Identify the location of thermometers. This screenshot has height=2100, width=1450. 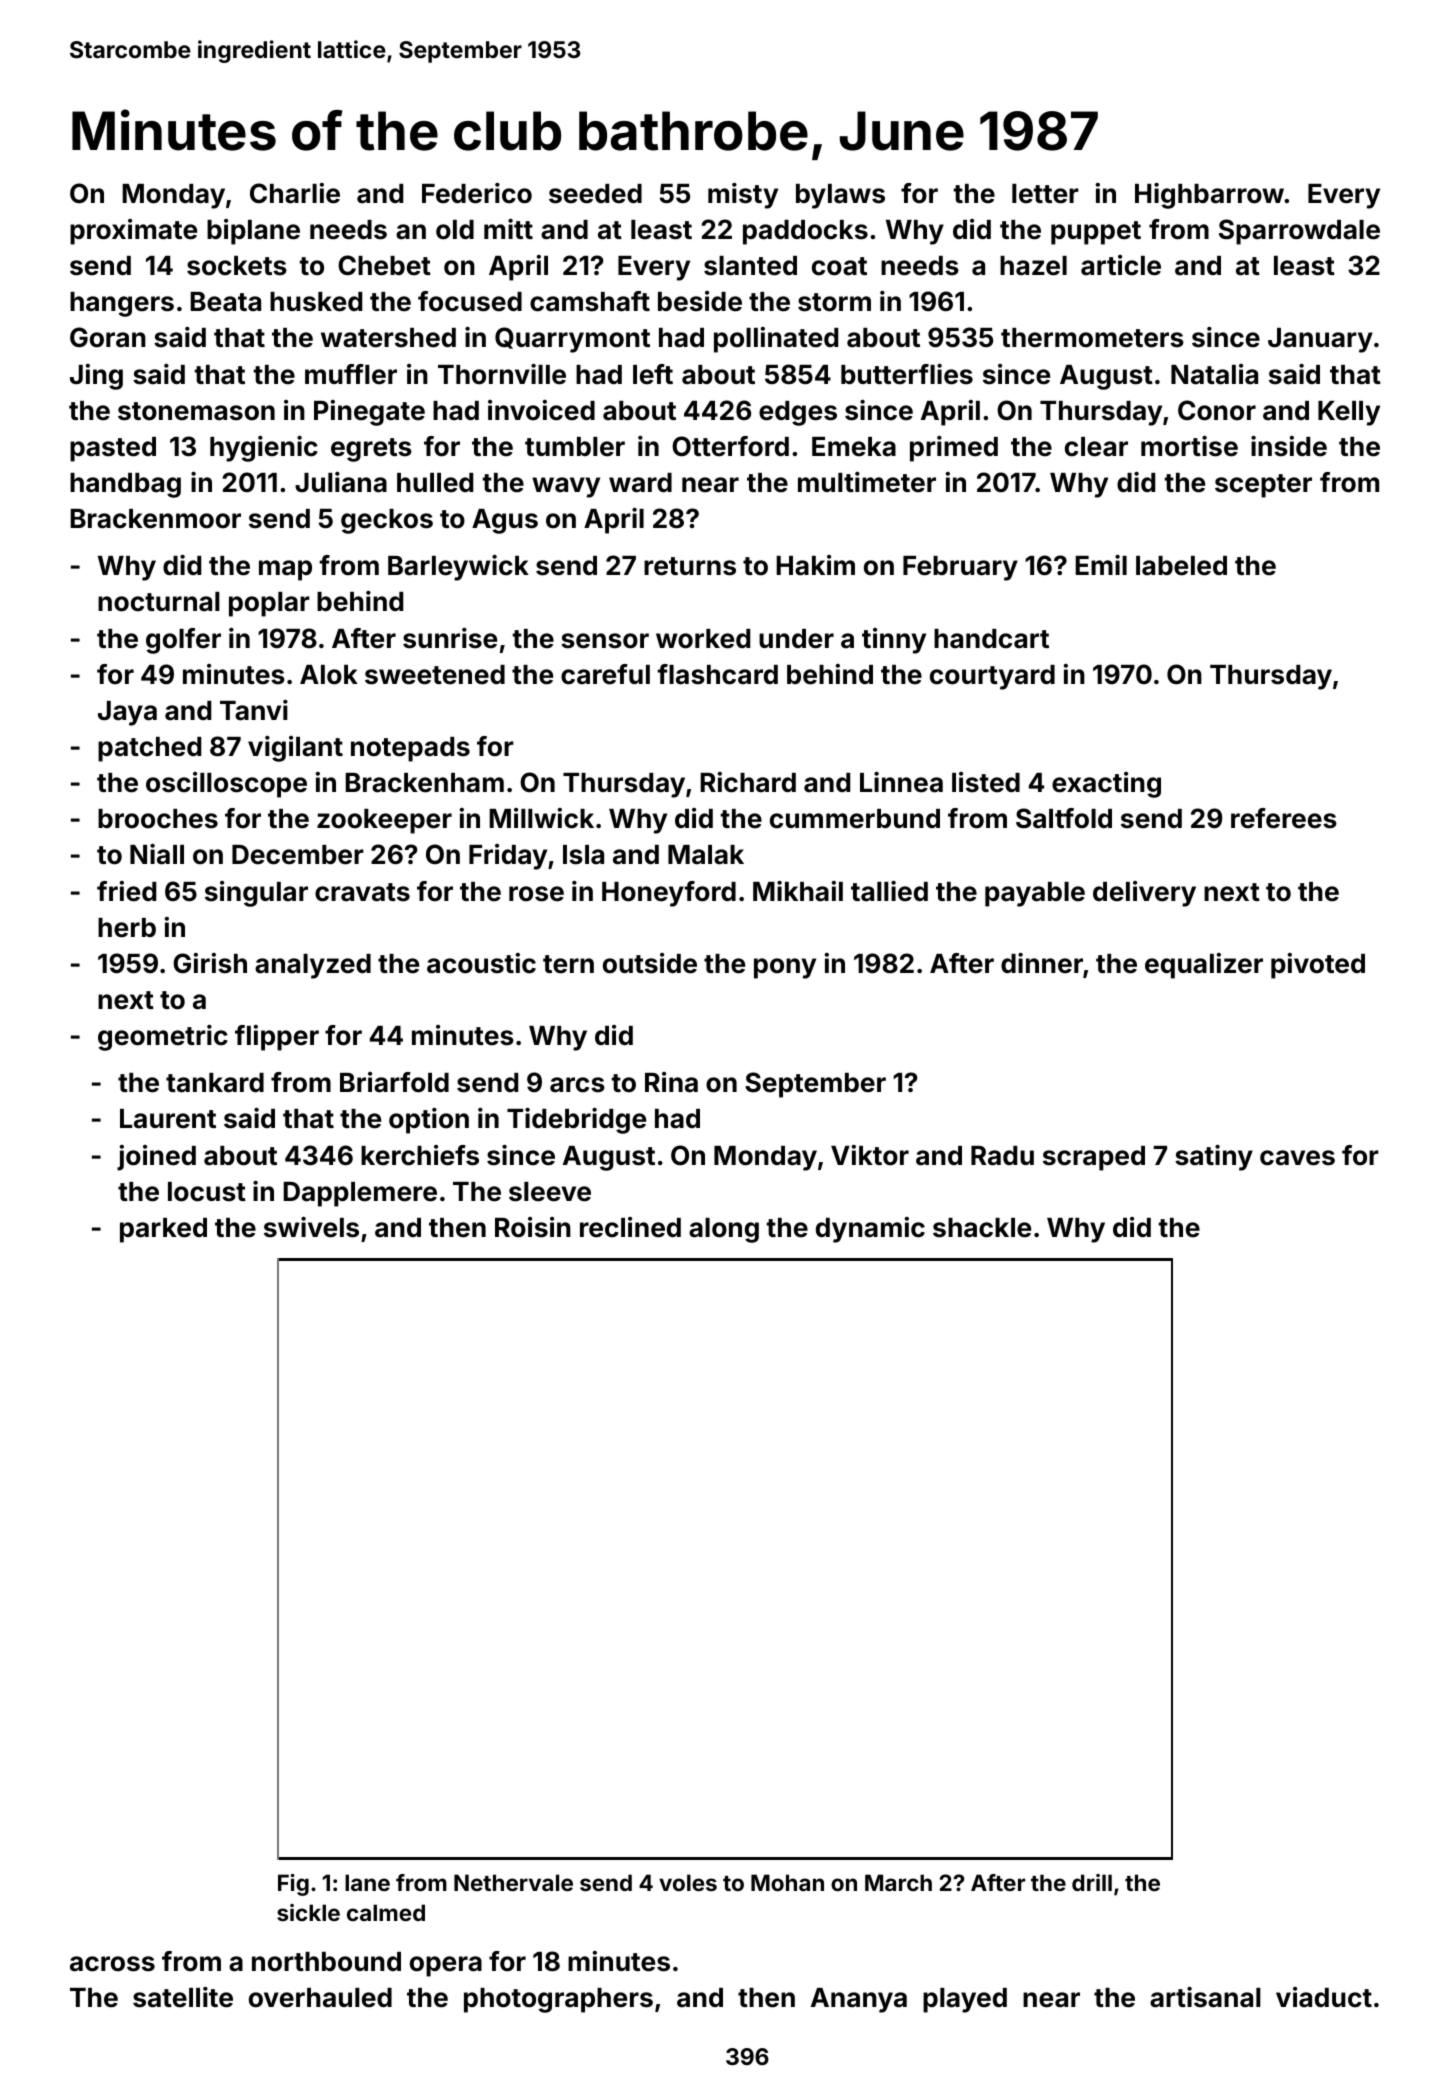
(1092, 338).
